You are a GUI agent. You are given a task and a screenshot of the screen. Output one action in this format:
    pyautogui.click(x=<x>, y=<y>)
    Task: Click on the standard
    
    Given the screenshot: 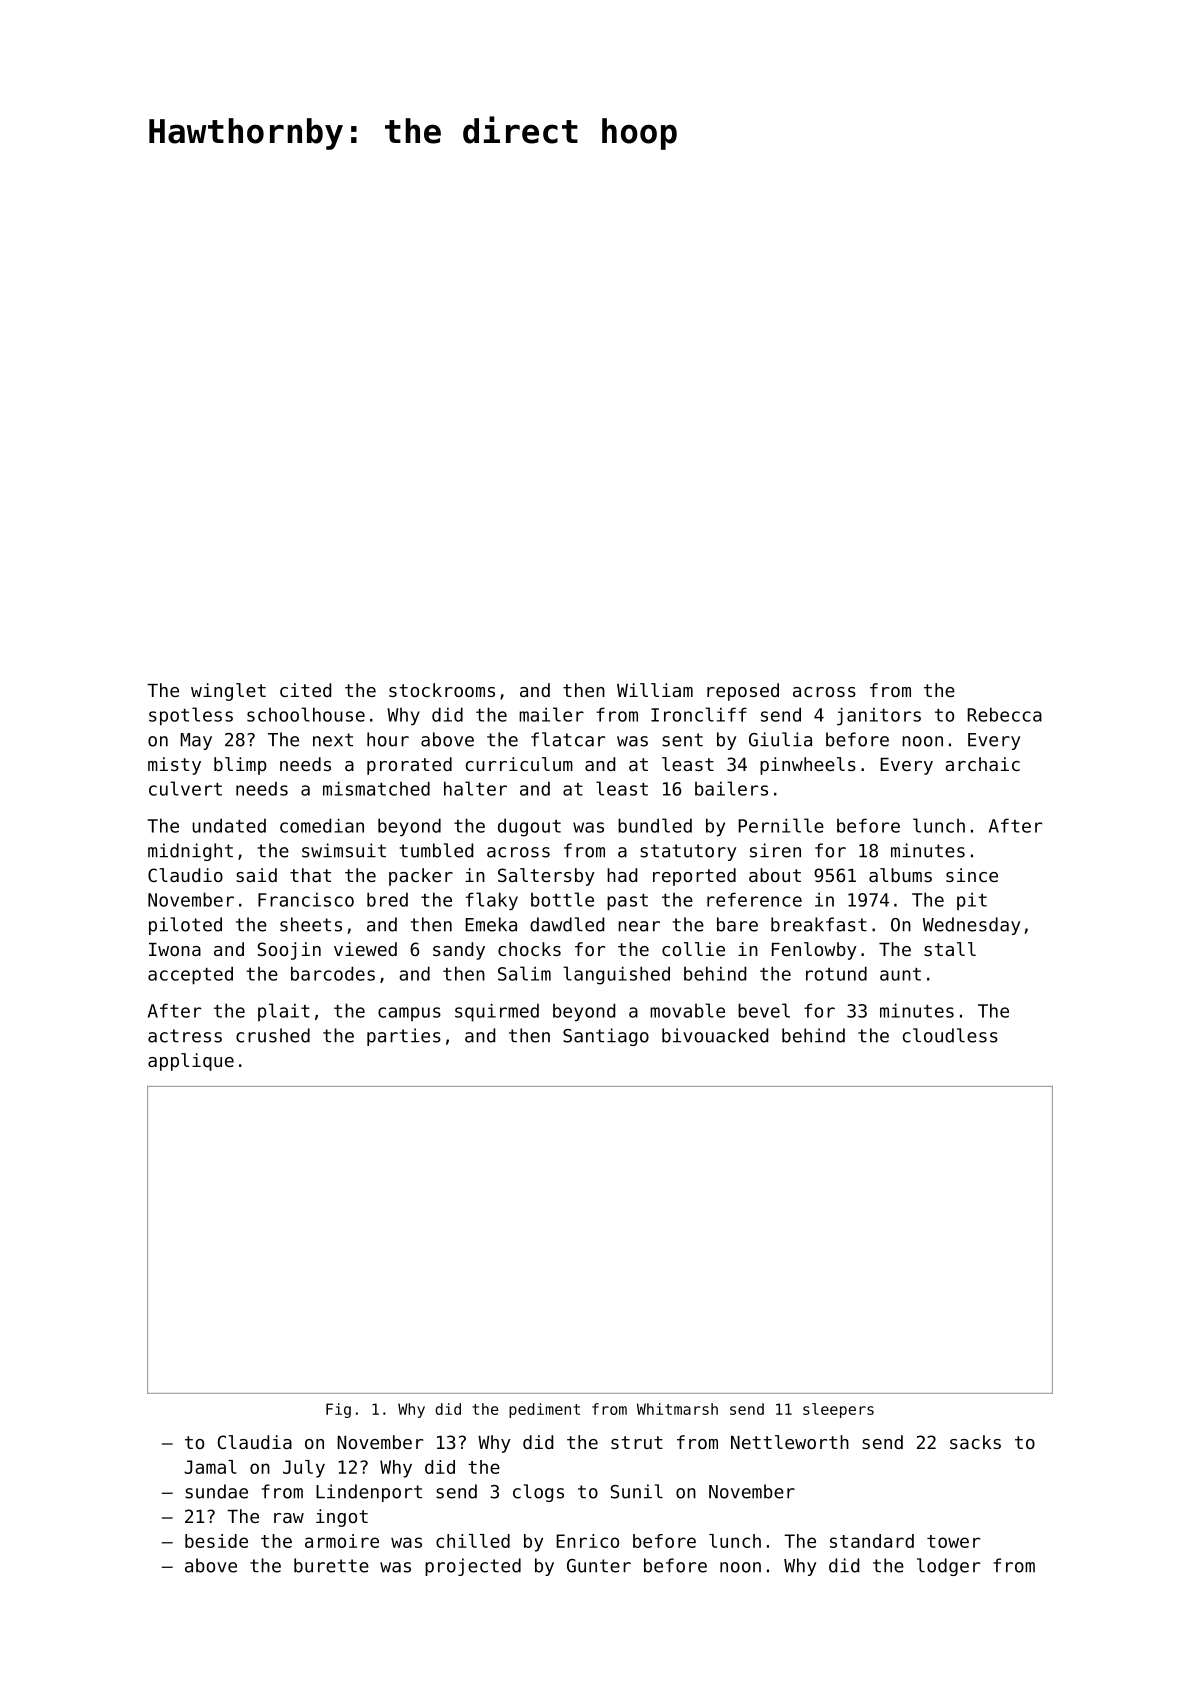 What is the action you would take?
    pyautogui.click(x=872, y=1541)
